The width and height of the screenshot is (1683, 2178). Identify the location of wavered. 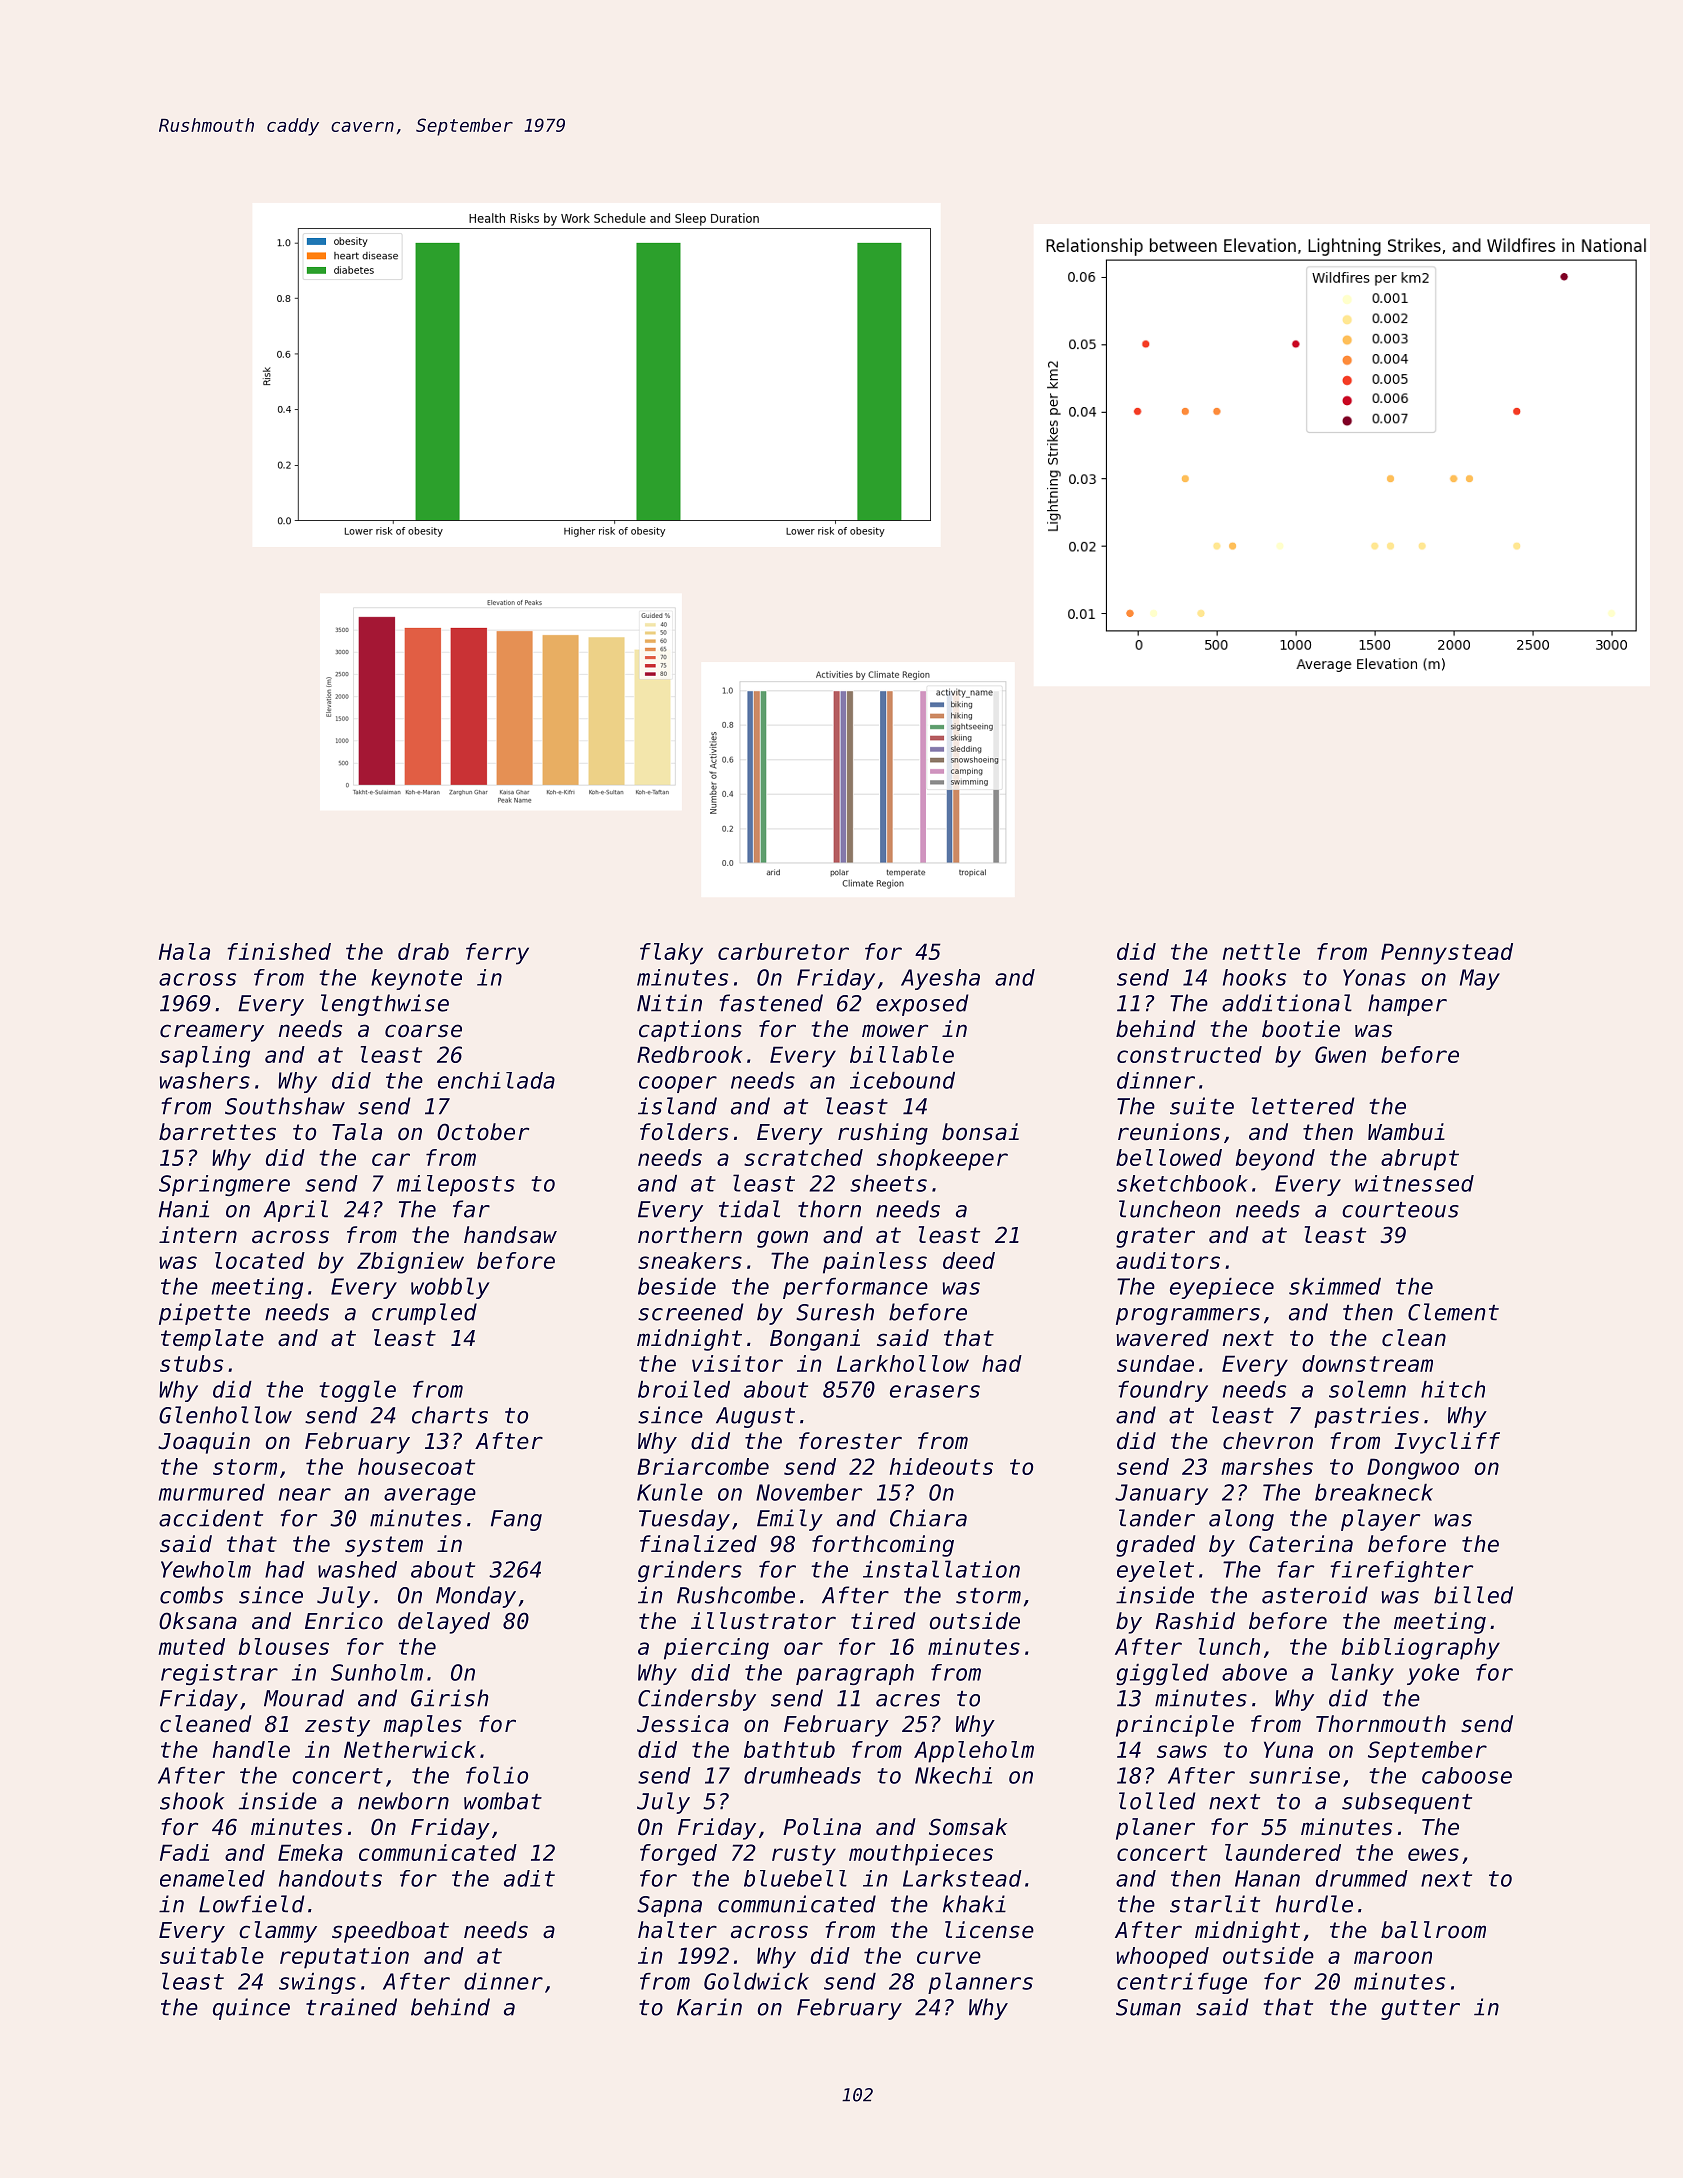
(1163, 1338).
